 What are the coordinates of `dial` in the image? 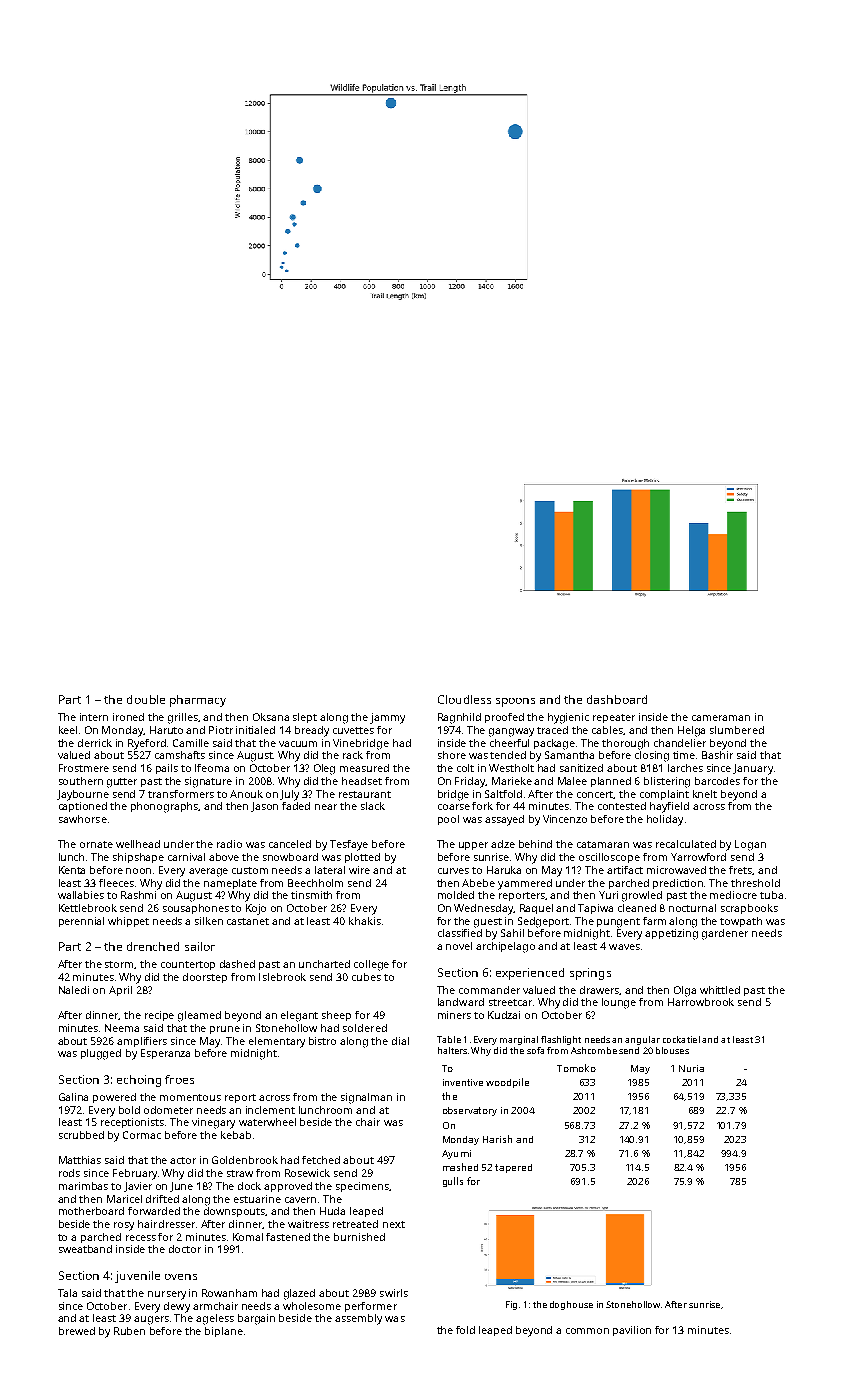 It's located at (400, 1041).
